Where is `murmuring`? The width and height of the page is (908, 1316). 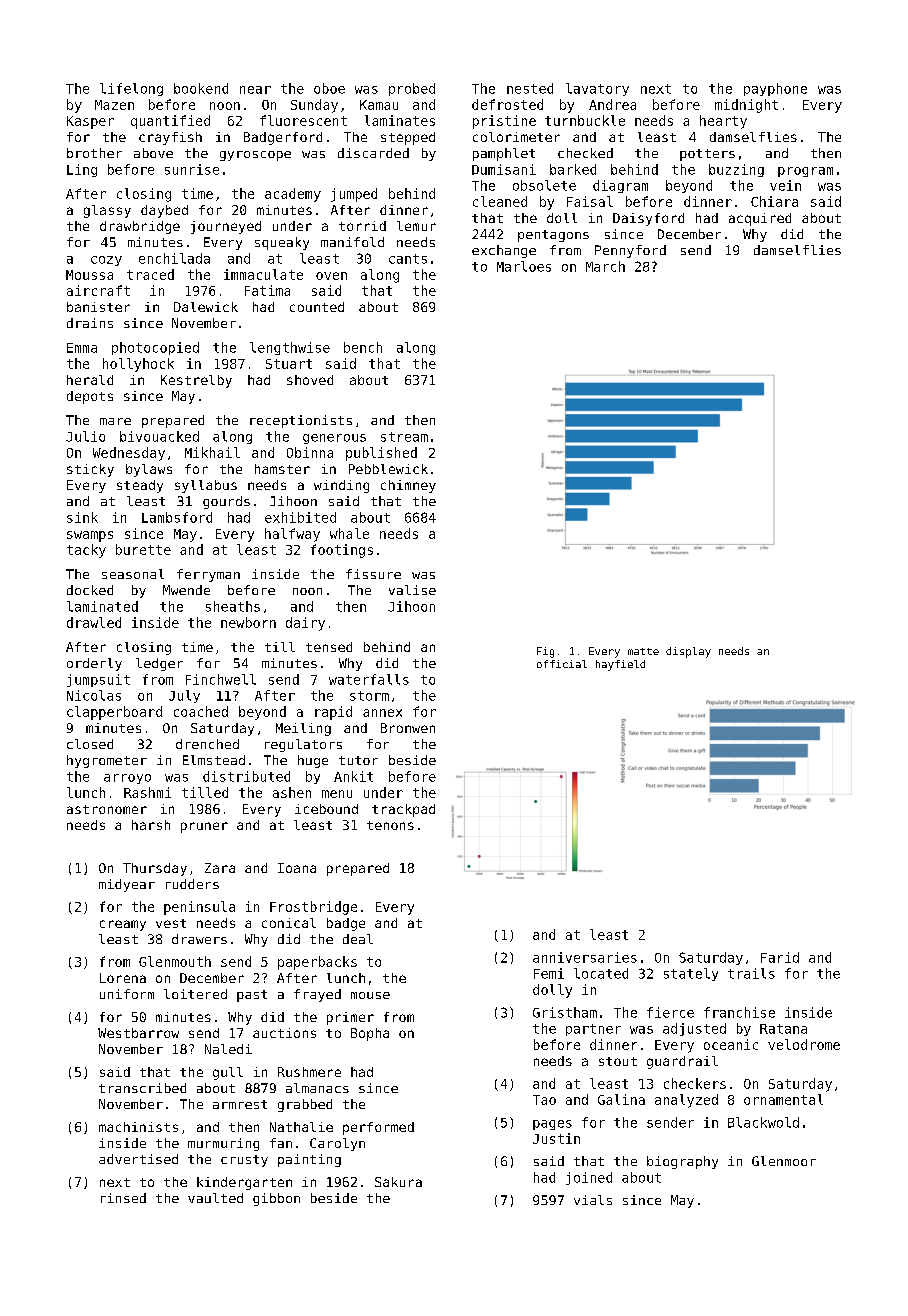
murmuring is located at coordinates (223, 1144).
